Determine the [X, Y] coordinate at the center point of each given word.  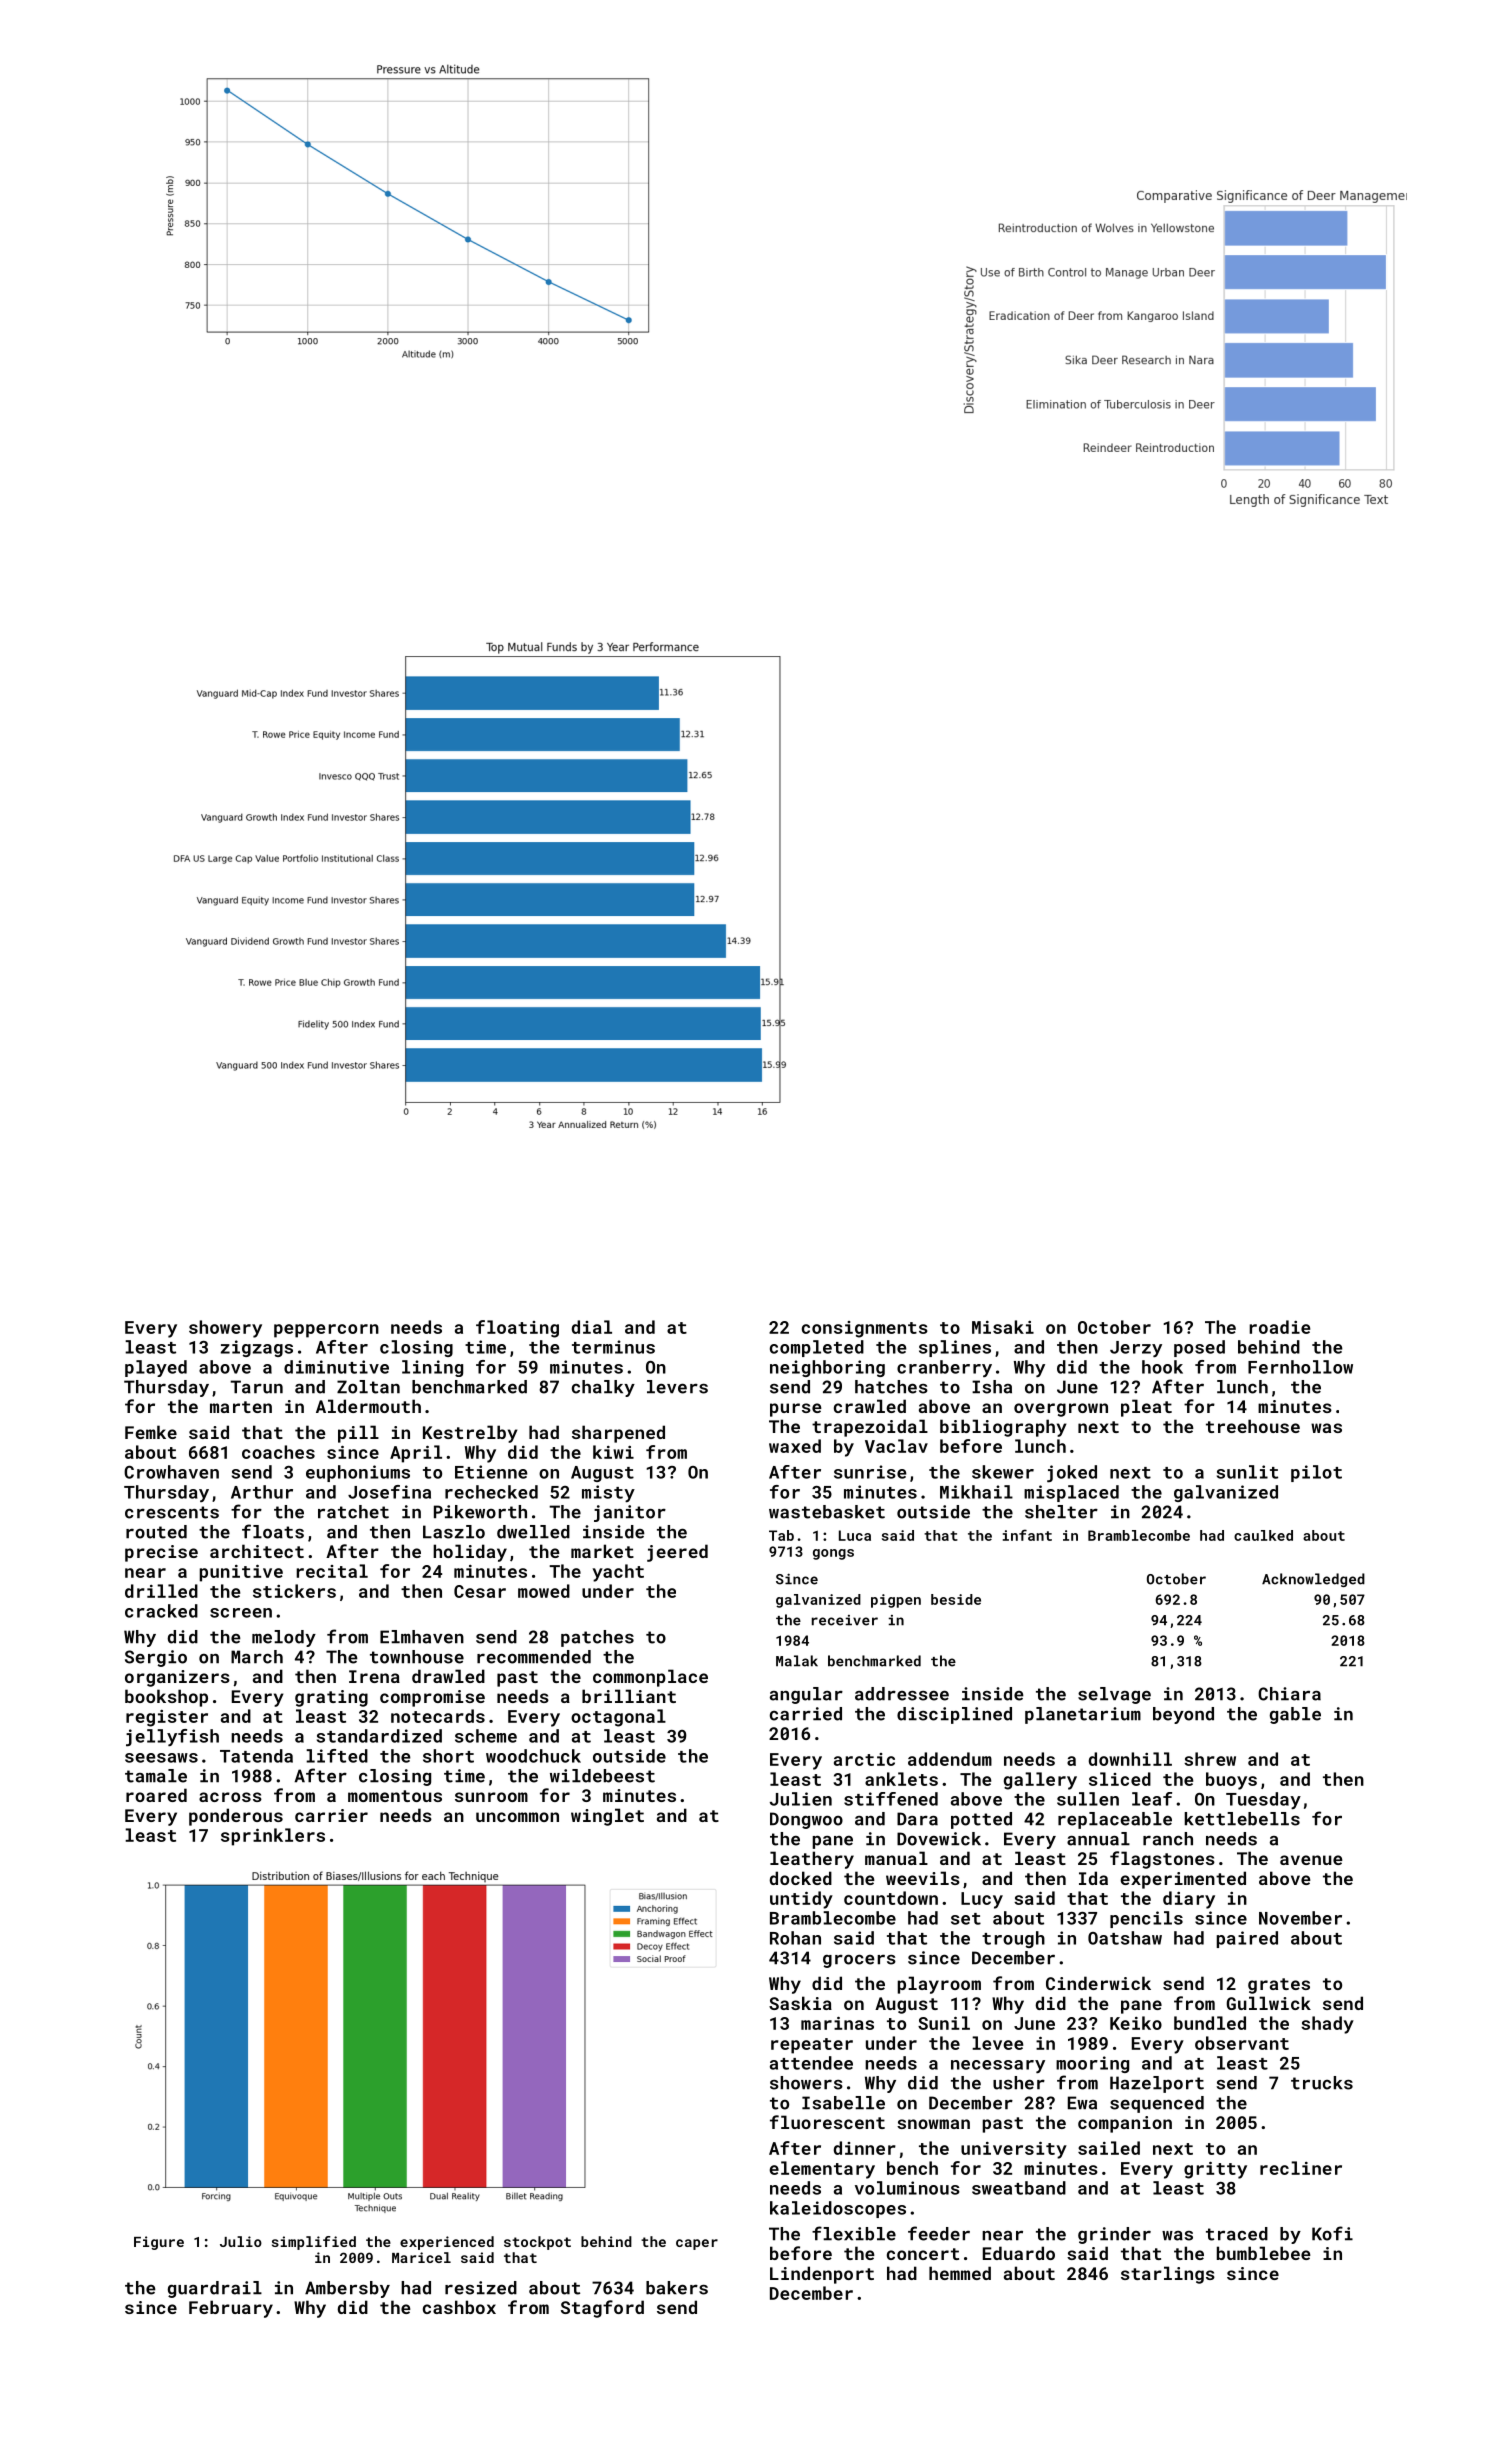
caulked [1263, 1535]
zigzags [257, 1348]
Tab [781, 1535]
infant [1027, 1535]
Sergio [156, 1658]
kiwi [613, 1452]
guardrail [215, 2289]
